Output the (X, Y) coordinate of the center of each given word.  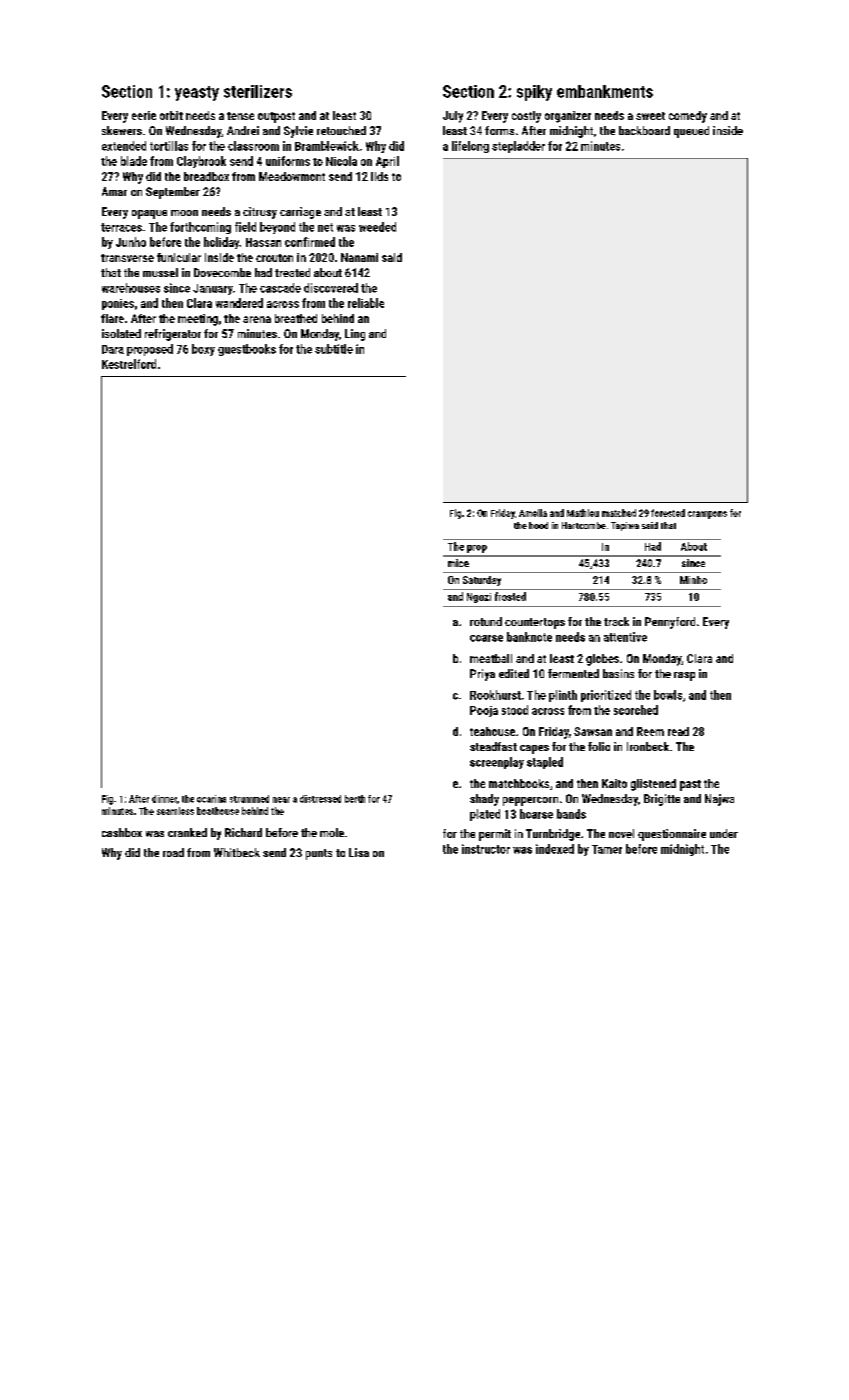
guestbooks (247, 350)
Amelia (533, 513)
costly (526, 117)
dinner (164, 799)
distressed (320, 799)
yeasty (197, 93)
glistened (653, 785)
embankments (605, 91)
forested (668, 513)
